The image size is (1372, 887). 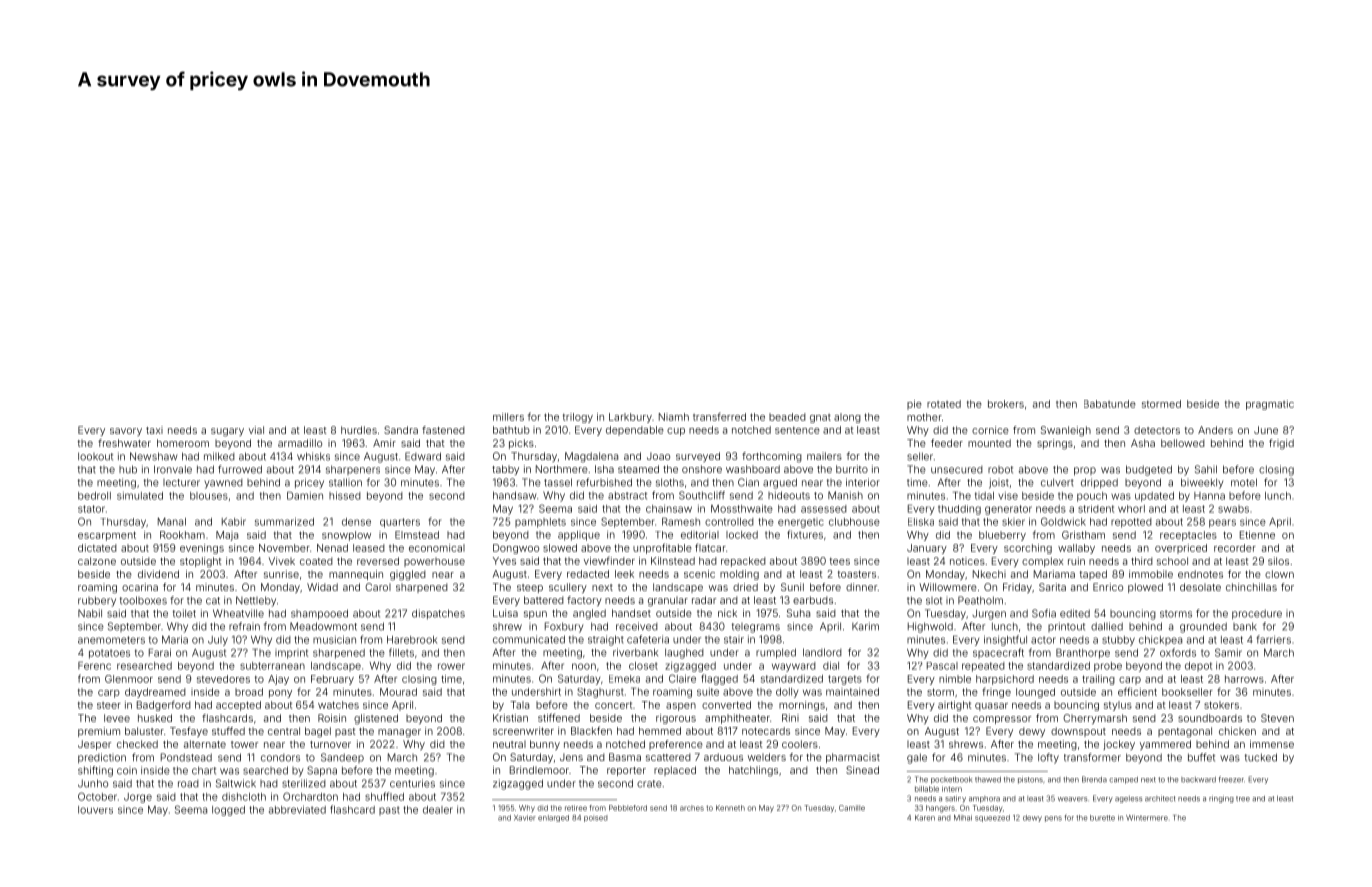 What do you see at coordinates (310, 796) in the screenshot?
I see `Orchardton` at bounding box center [310, 796].
